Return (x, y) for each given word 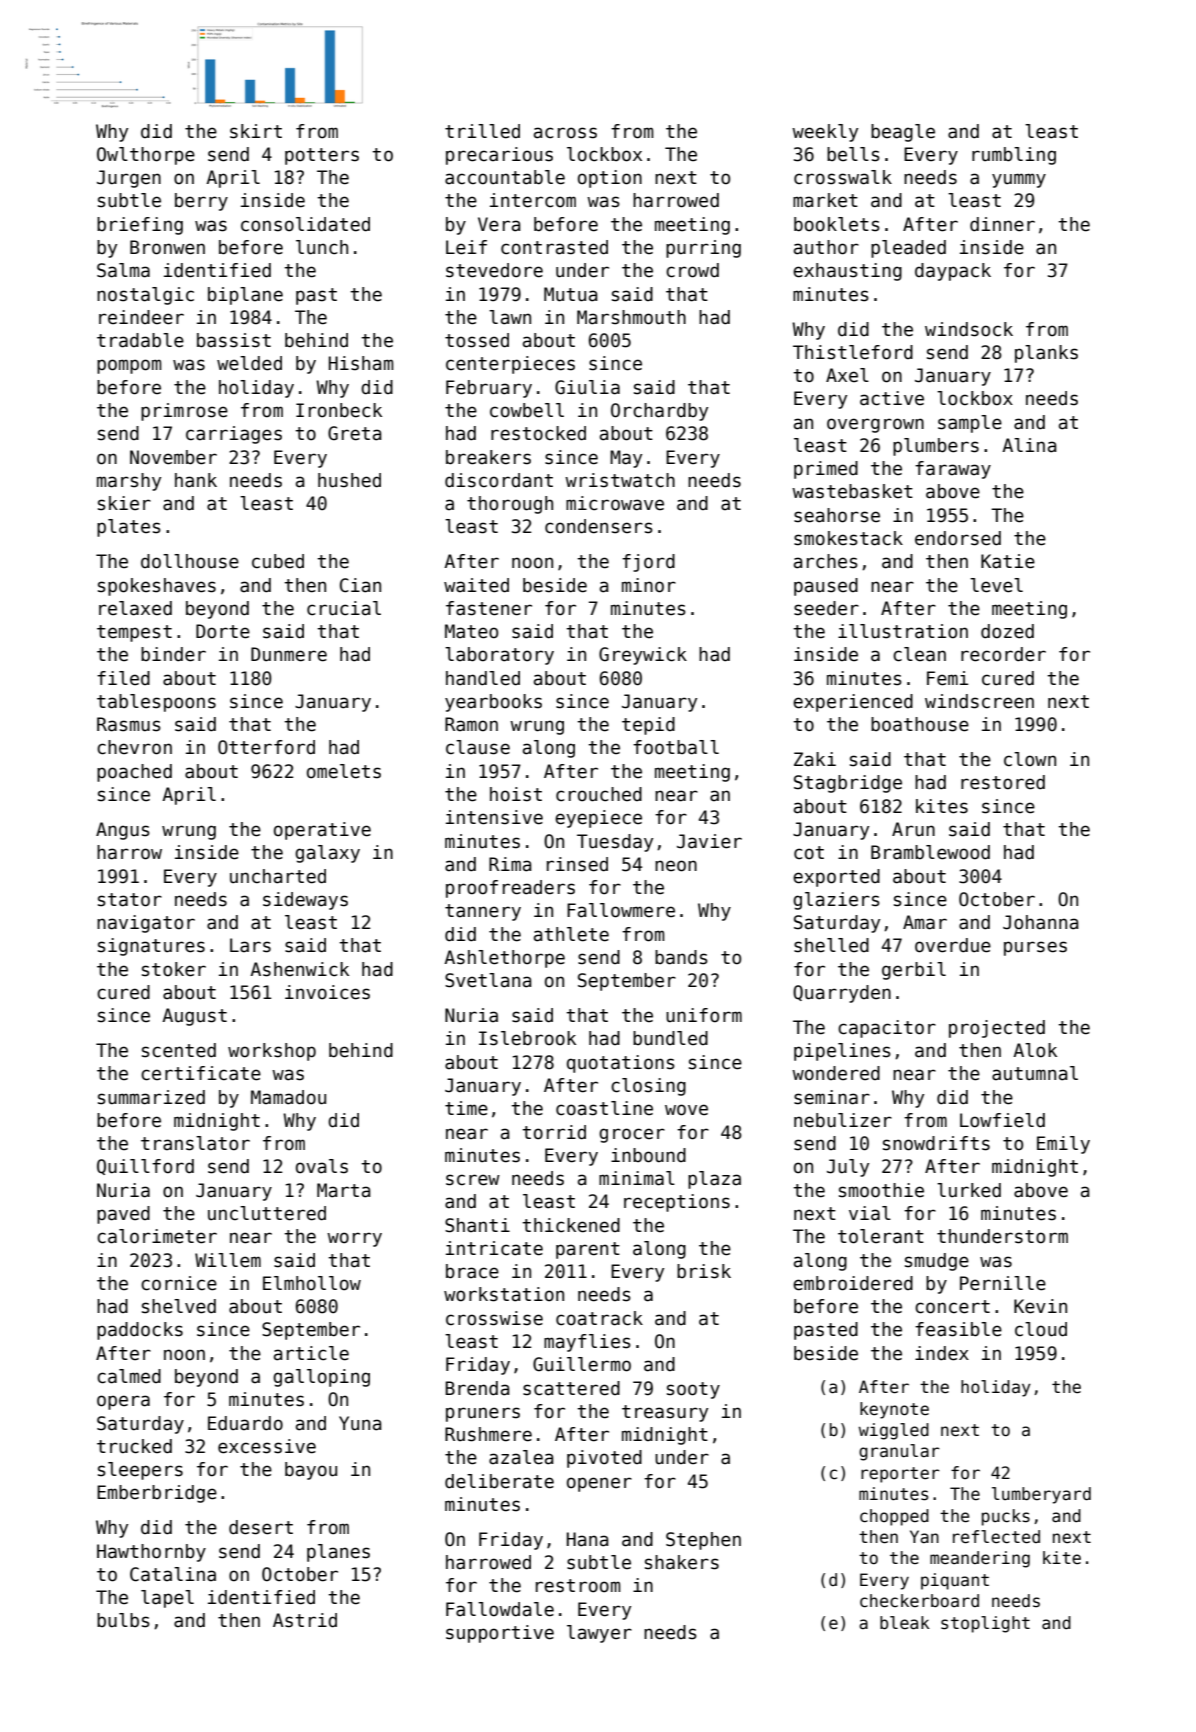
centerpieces (510, 365)
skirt (256, 131)
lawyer (599, 1634)
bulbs (123, 1620)
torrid (554, 1132)
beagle (903, 133)
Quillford (145, 1167)
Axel (847, 375)
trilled (482, 131)
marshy (129, 482)
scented (179, 1050)
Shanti (477, 1225)
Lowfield (1002, 1120)
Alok (1035, 1050)
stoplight (985, 1624)
